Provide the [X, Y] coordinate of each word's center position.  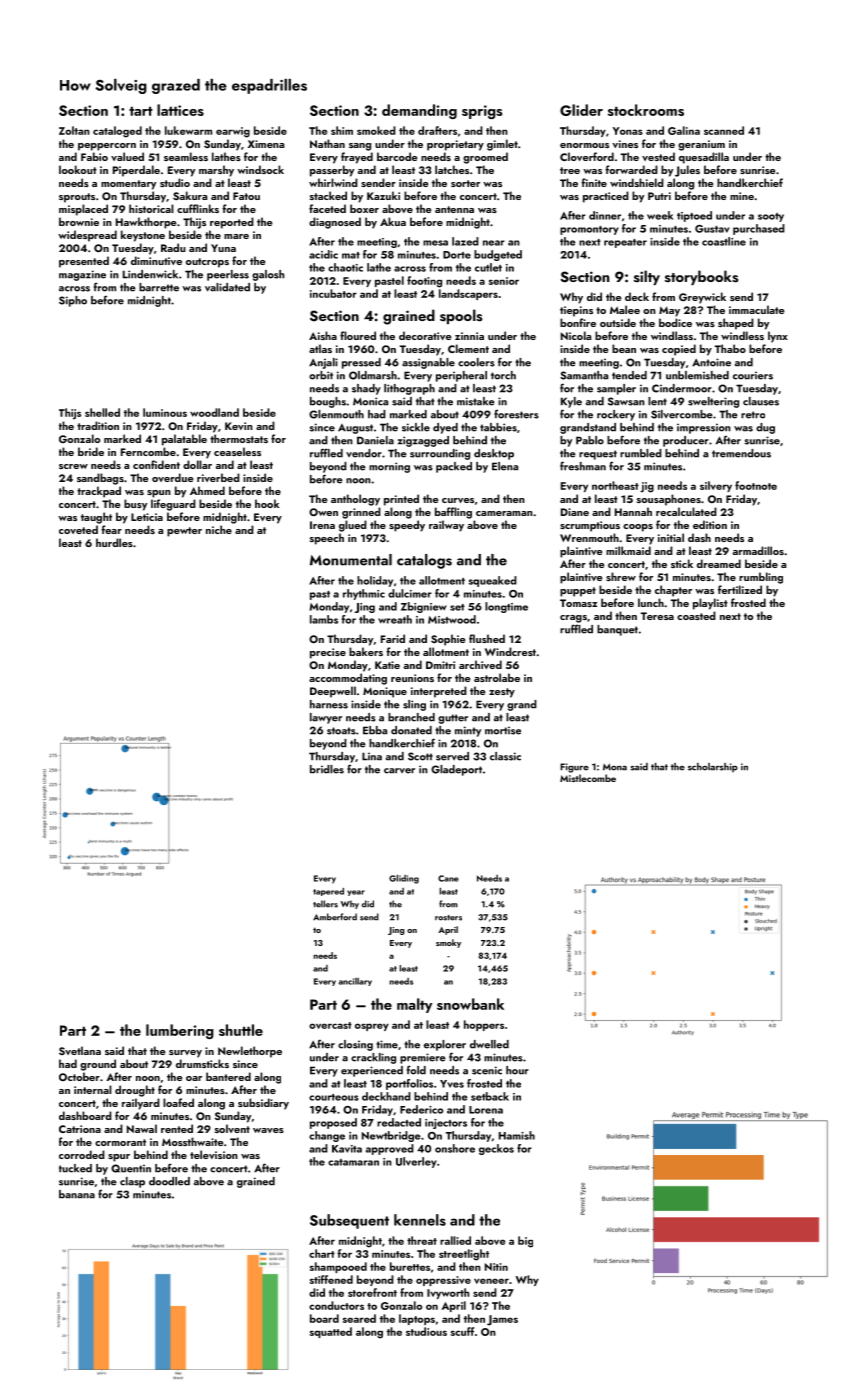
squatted [331, 1332]
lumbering [180, 1031]
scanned [724, 130]
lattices [180, 110]
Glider [581, 110]
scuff [462, 1331]
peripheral [461, 376]
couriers [753, 375]
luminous [165, 412]
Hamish [517, 1135]
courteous [334, 1097]
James [502, 1320]
